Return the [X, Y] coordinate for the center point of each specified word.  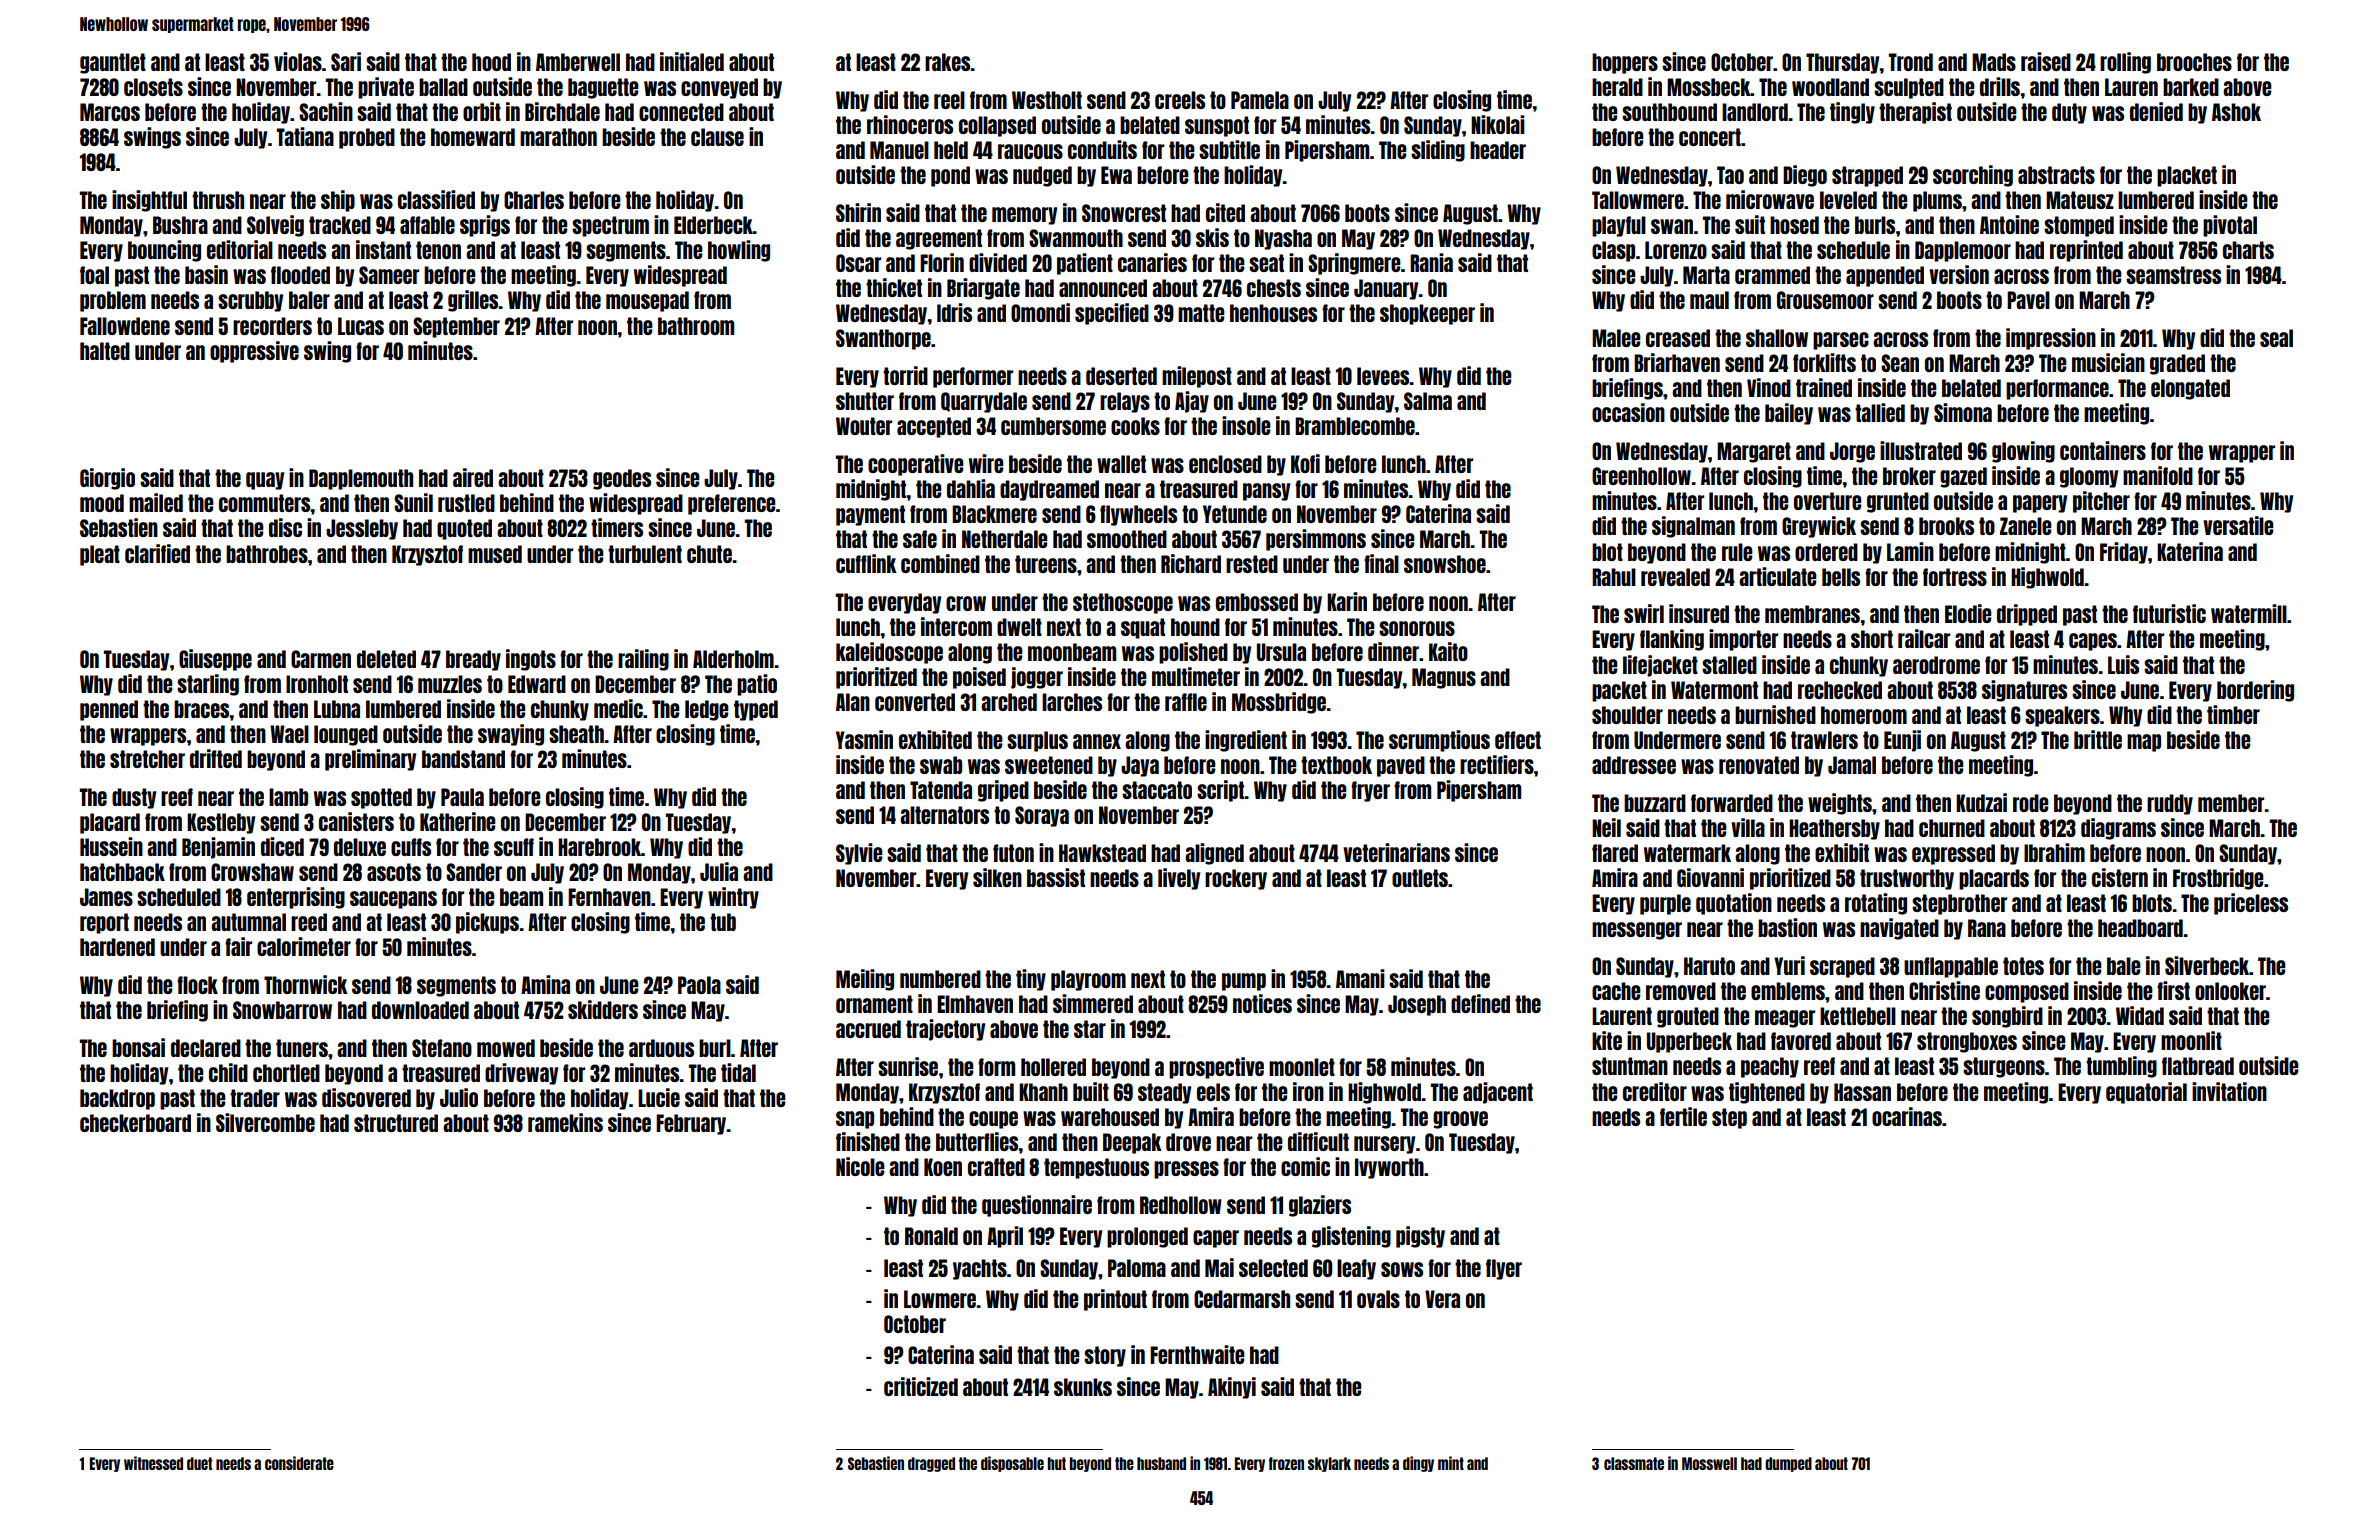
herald [1617, 87]
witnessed [153, 1463]
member [2231, 803]
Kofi [1305, 463]
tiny [1031, 980]
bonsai [138, 1047]
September [456, 327]
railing [643, 660]
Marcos [110, 112]
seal [2276, 338]
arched [1009, 702]
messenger [1637, 931]
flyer [1504, 1269]
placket [2187, 176]
